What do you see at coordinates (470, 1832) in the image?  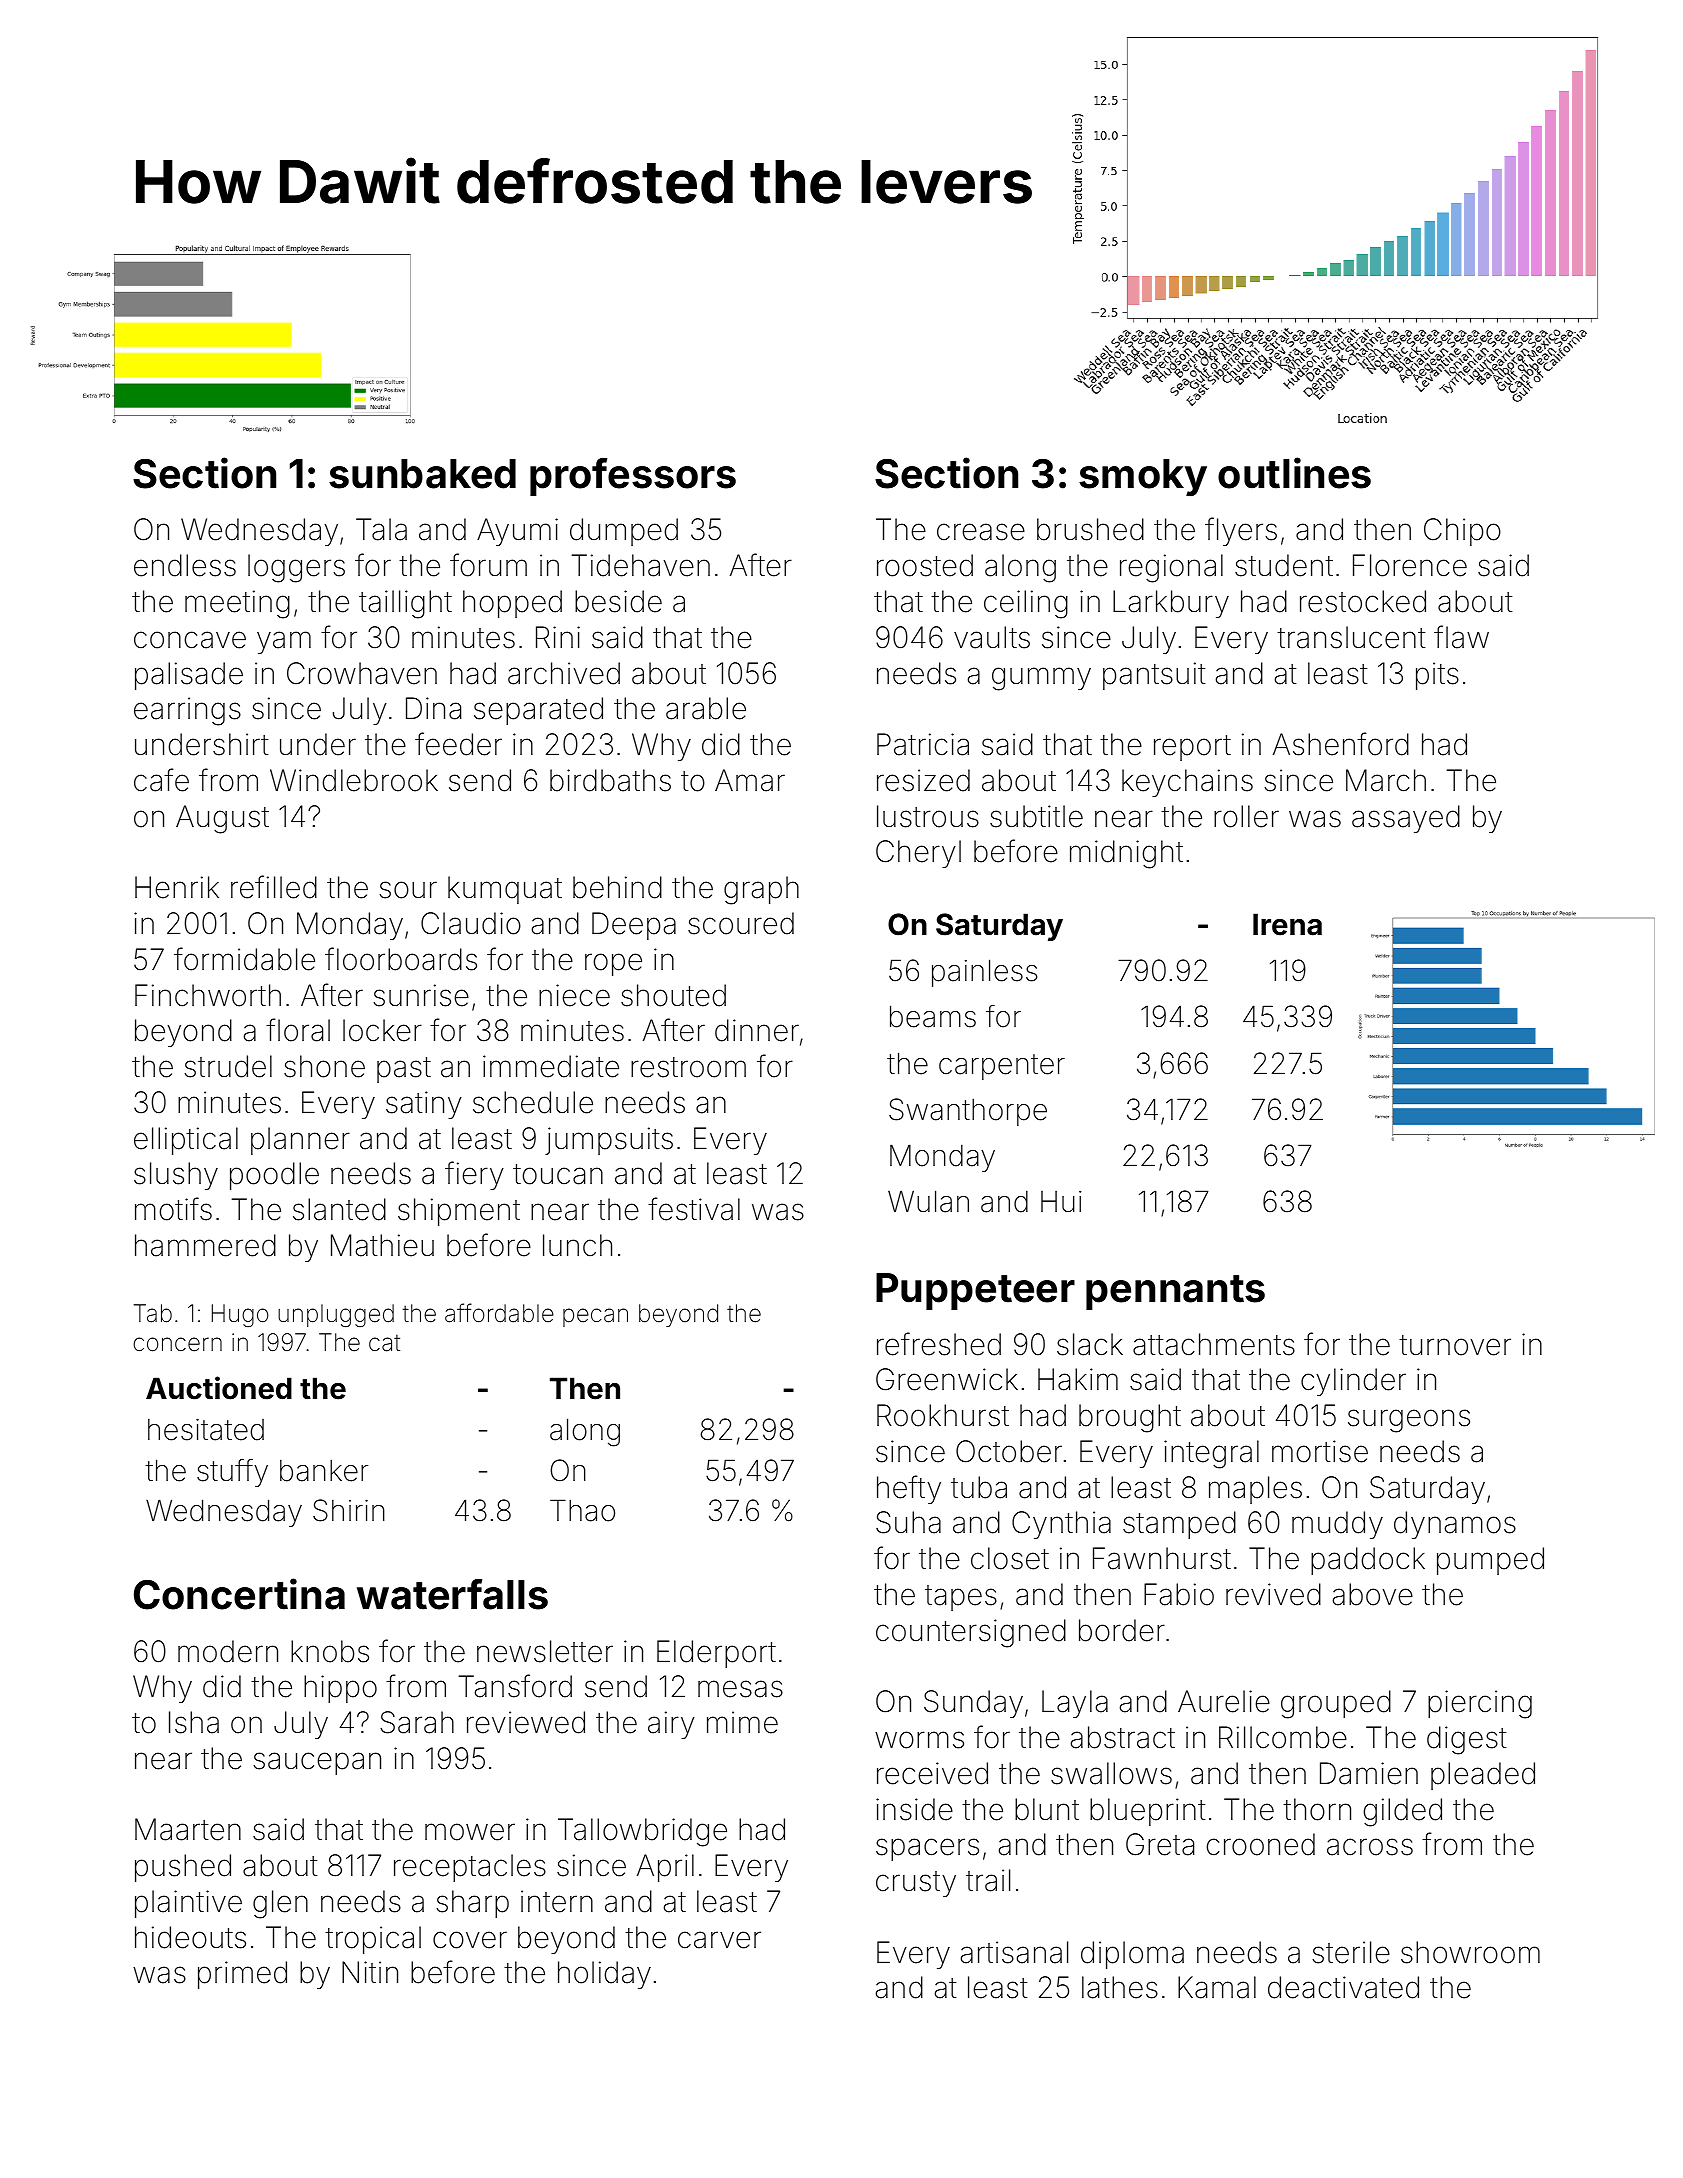 I see `mower` at bounding box center [470, 1832].
